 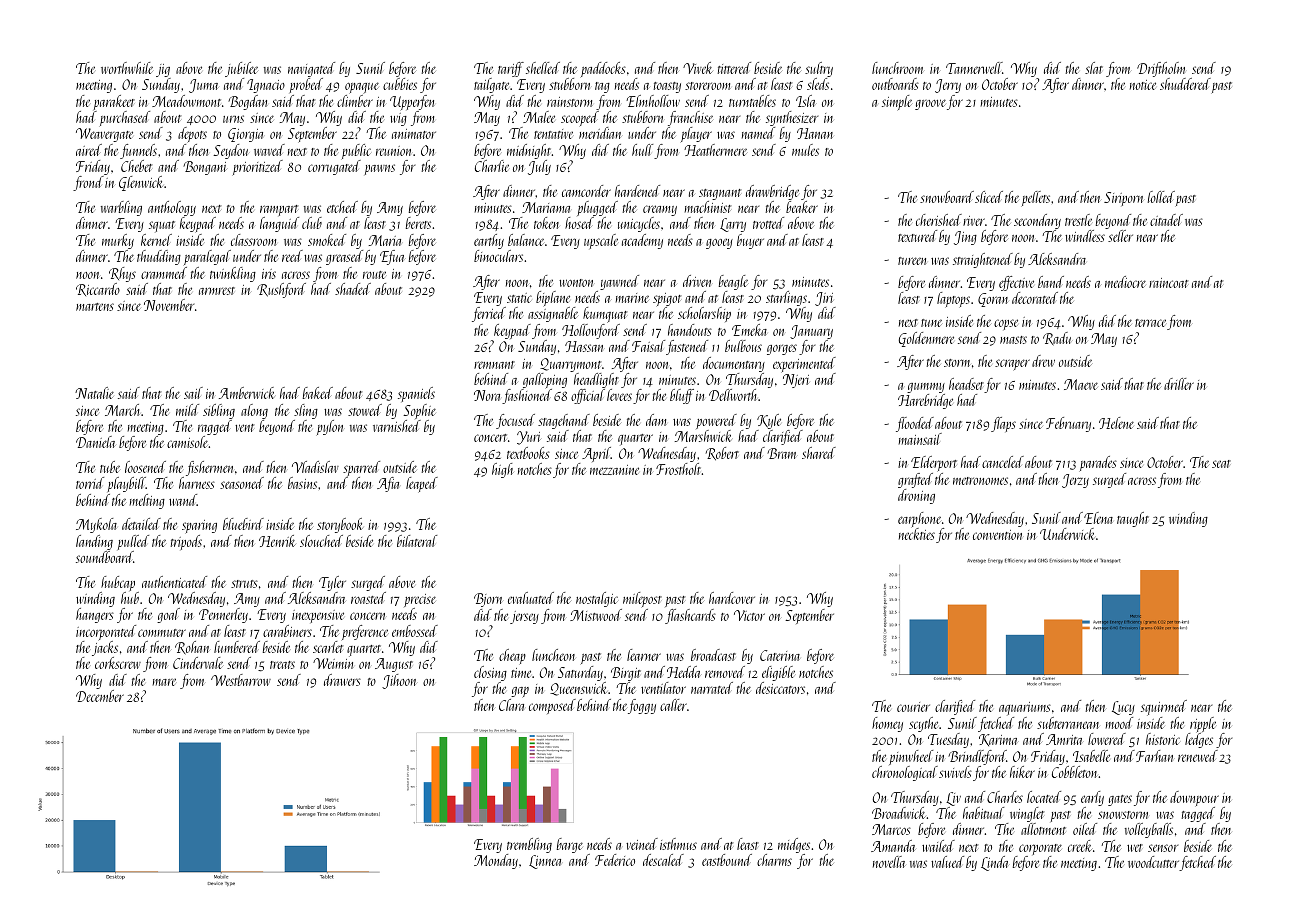 What do you see at coordinates (1133, 519) in the image?
I see `taught` at bounding box center [1133, 519].
